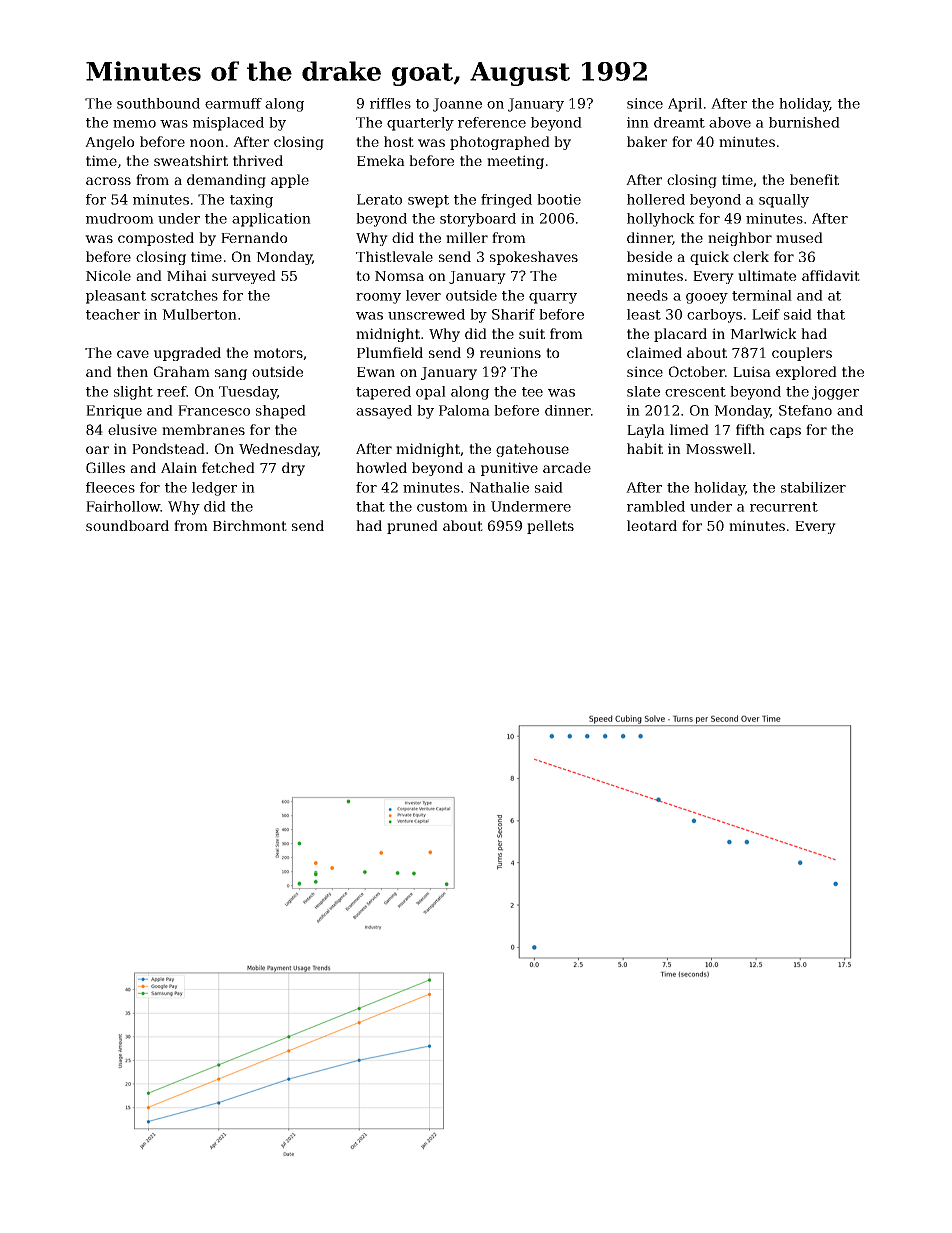 Image resolution: width=952 pixels, height=1233 pixels. What do you see at coordinates (214, 489) in the screenshot?
I see `ledger` at bounding box center [214, 489].
